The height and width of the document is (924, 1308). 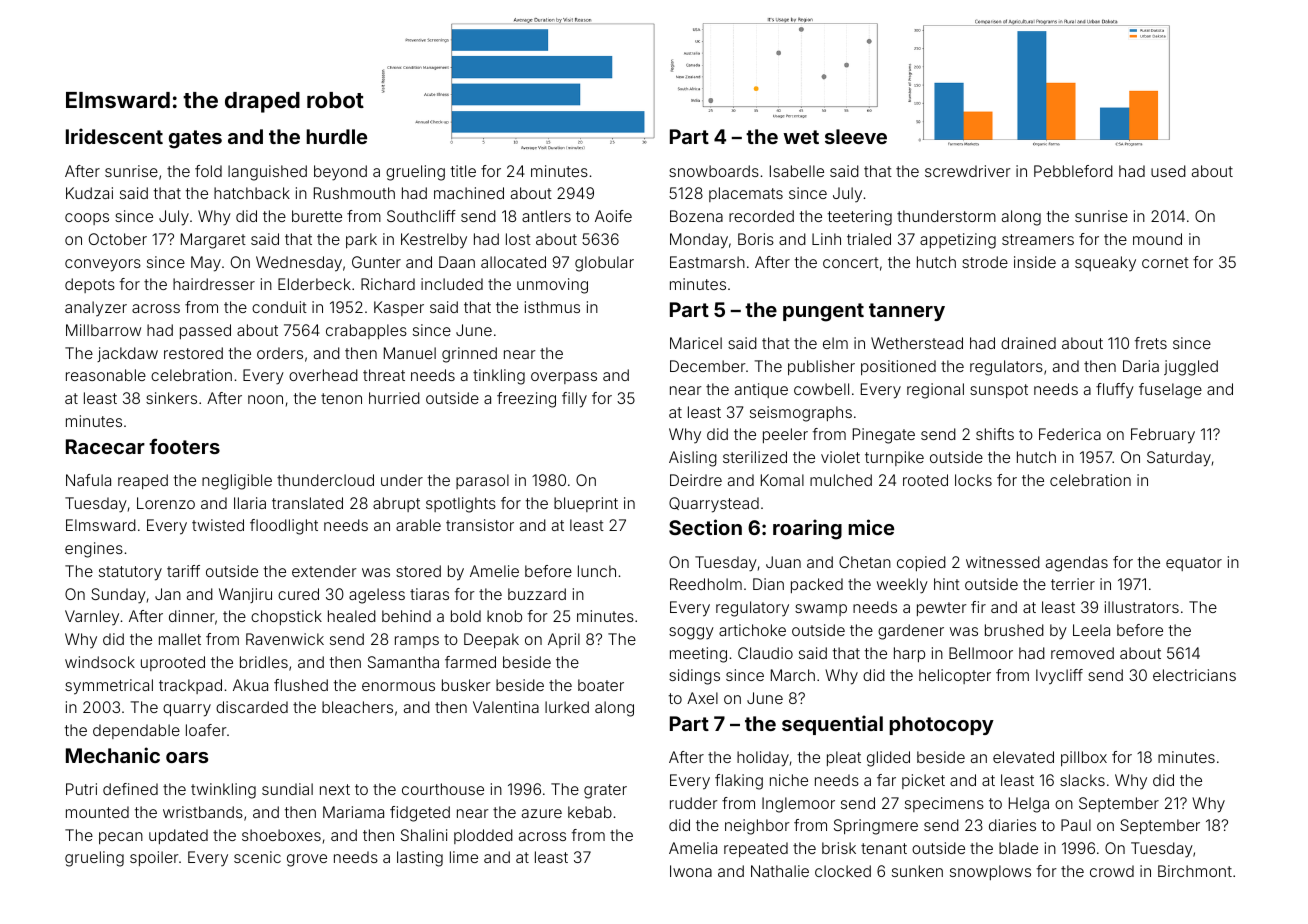 What do you see at coordinates (341, 398) in the document?
I see `tenon` at bounding box center [341, 398].
